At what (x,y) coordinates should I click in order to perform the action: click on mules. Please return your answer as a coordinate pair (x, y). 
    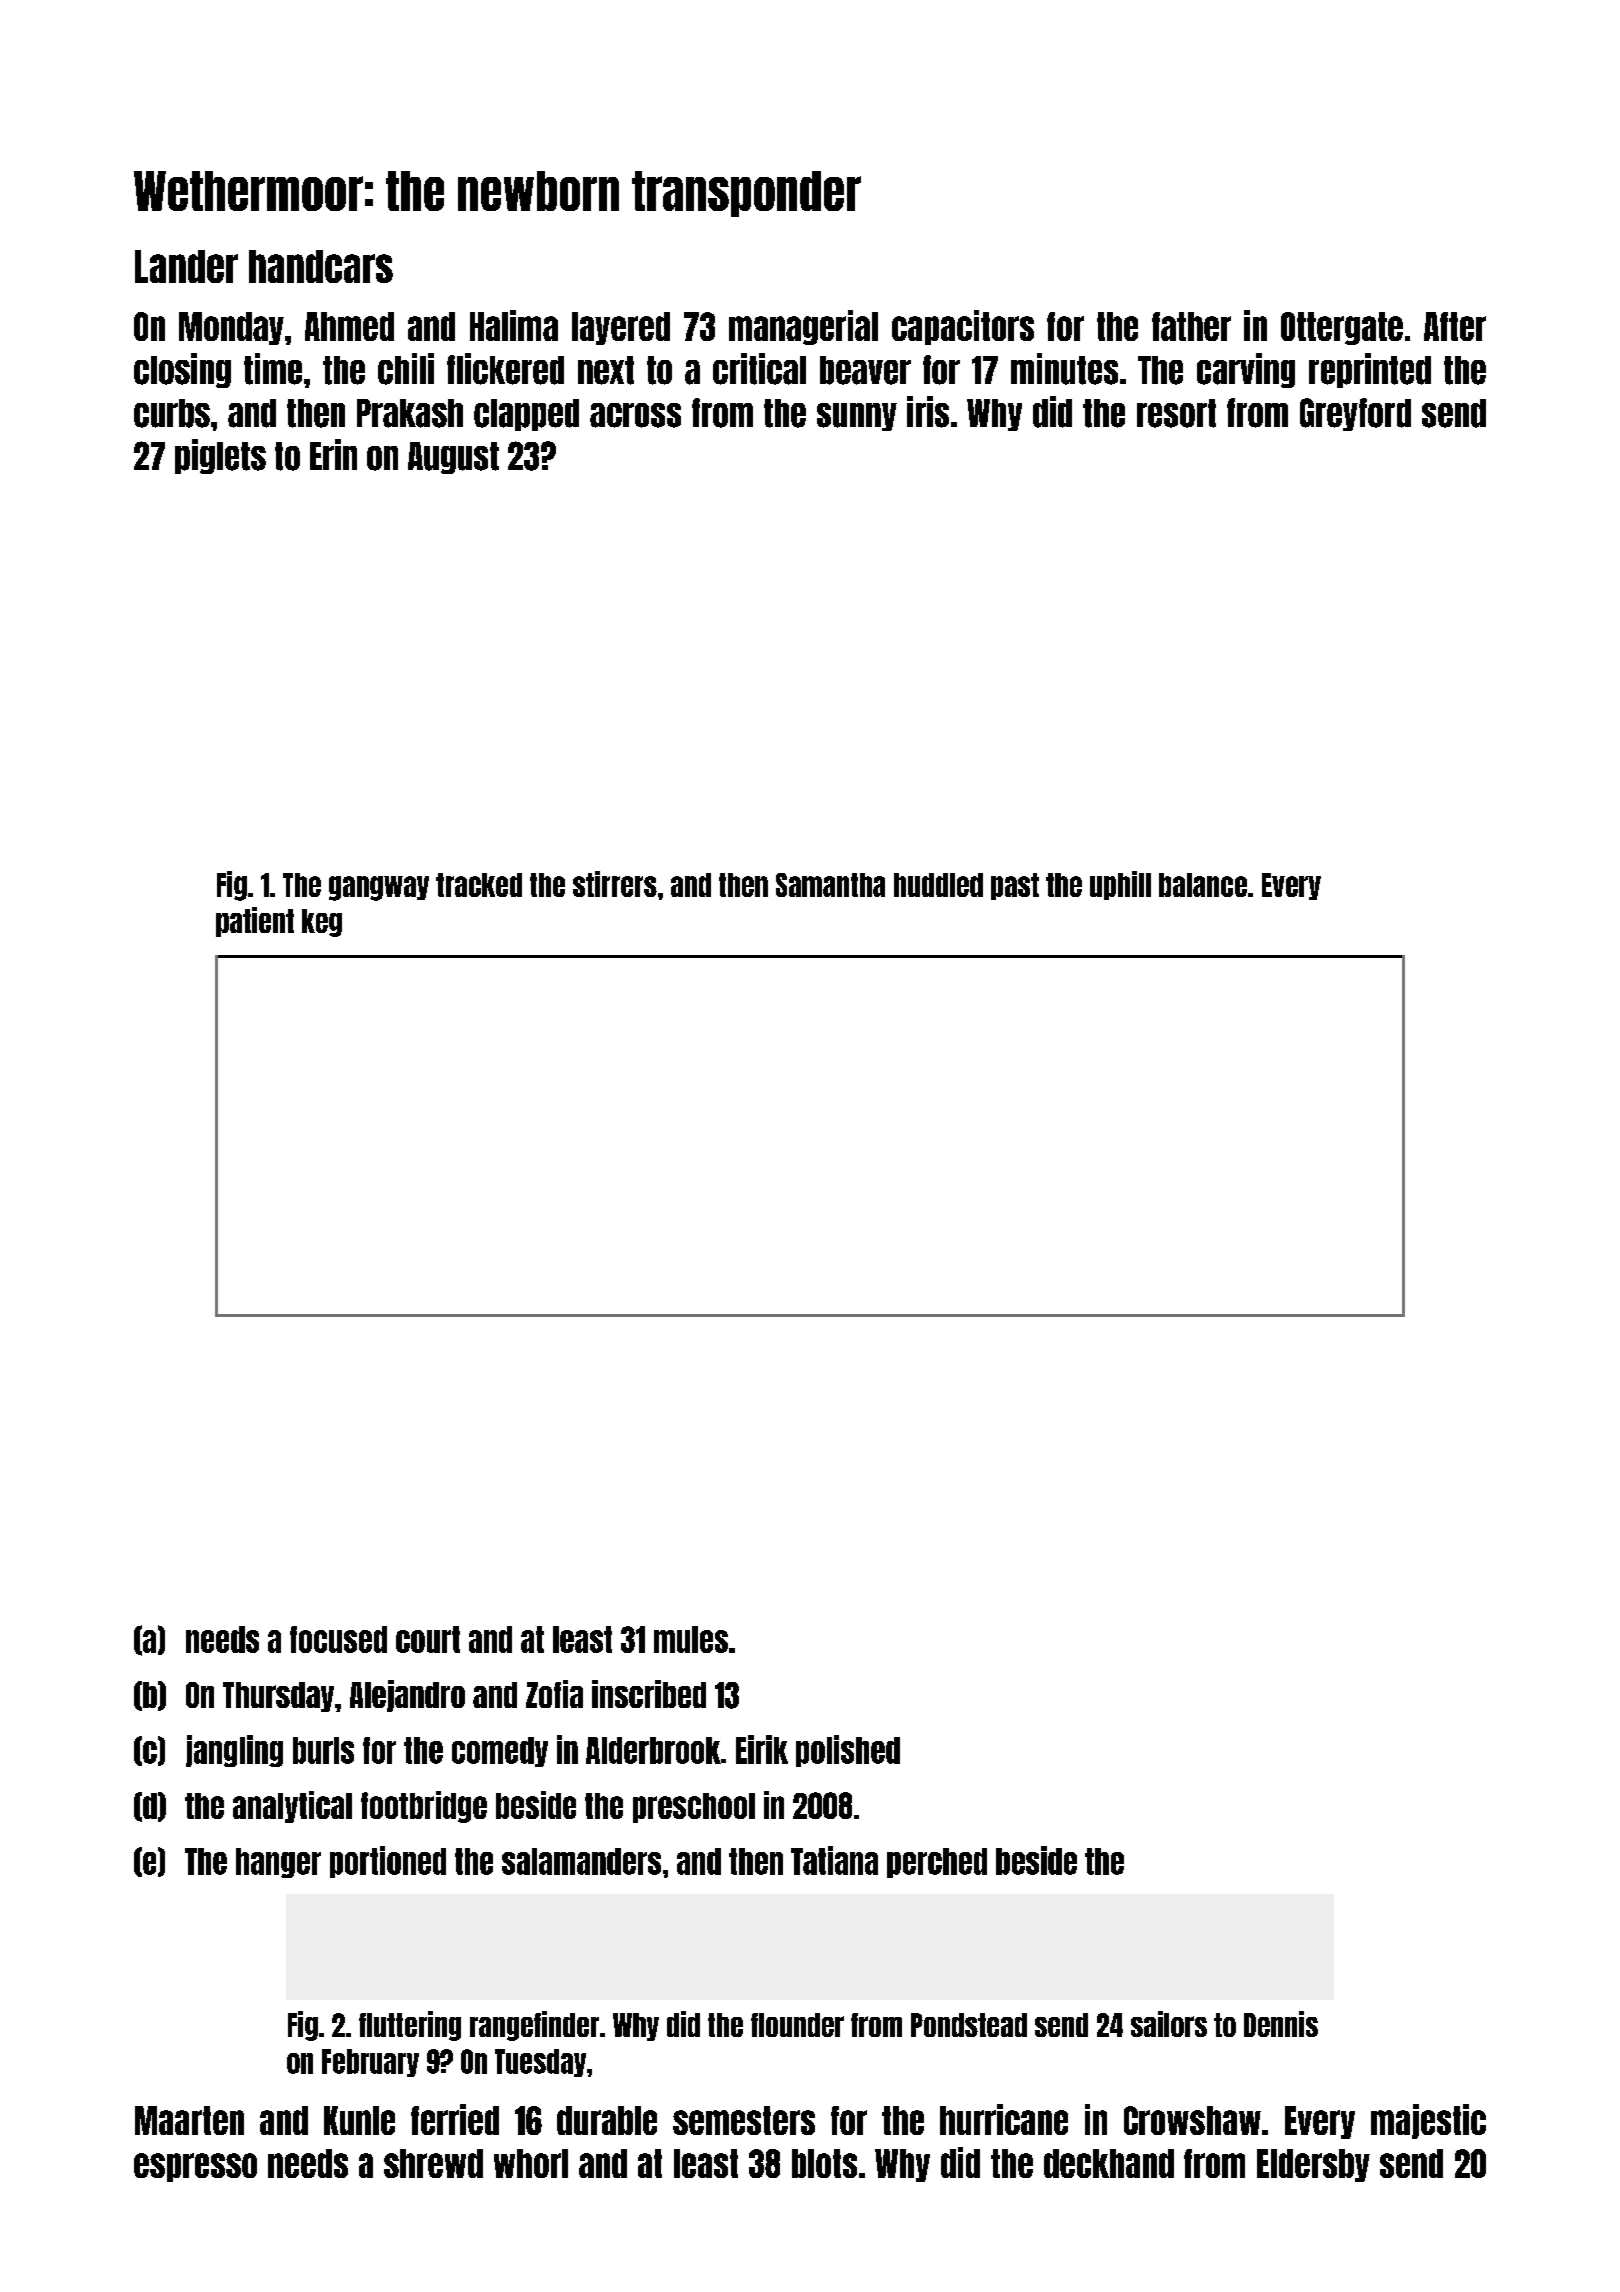
    Looking at the image, I should click on (691, 1639).
